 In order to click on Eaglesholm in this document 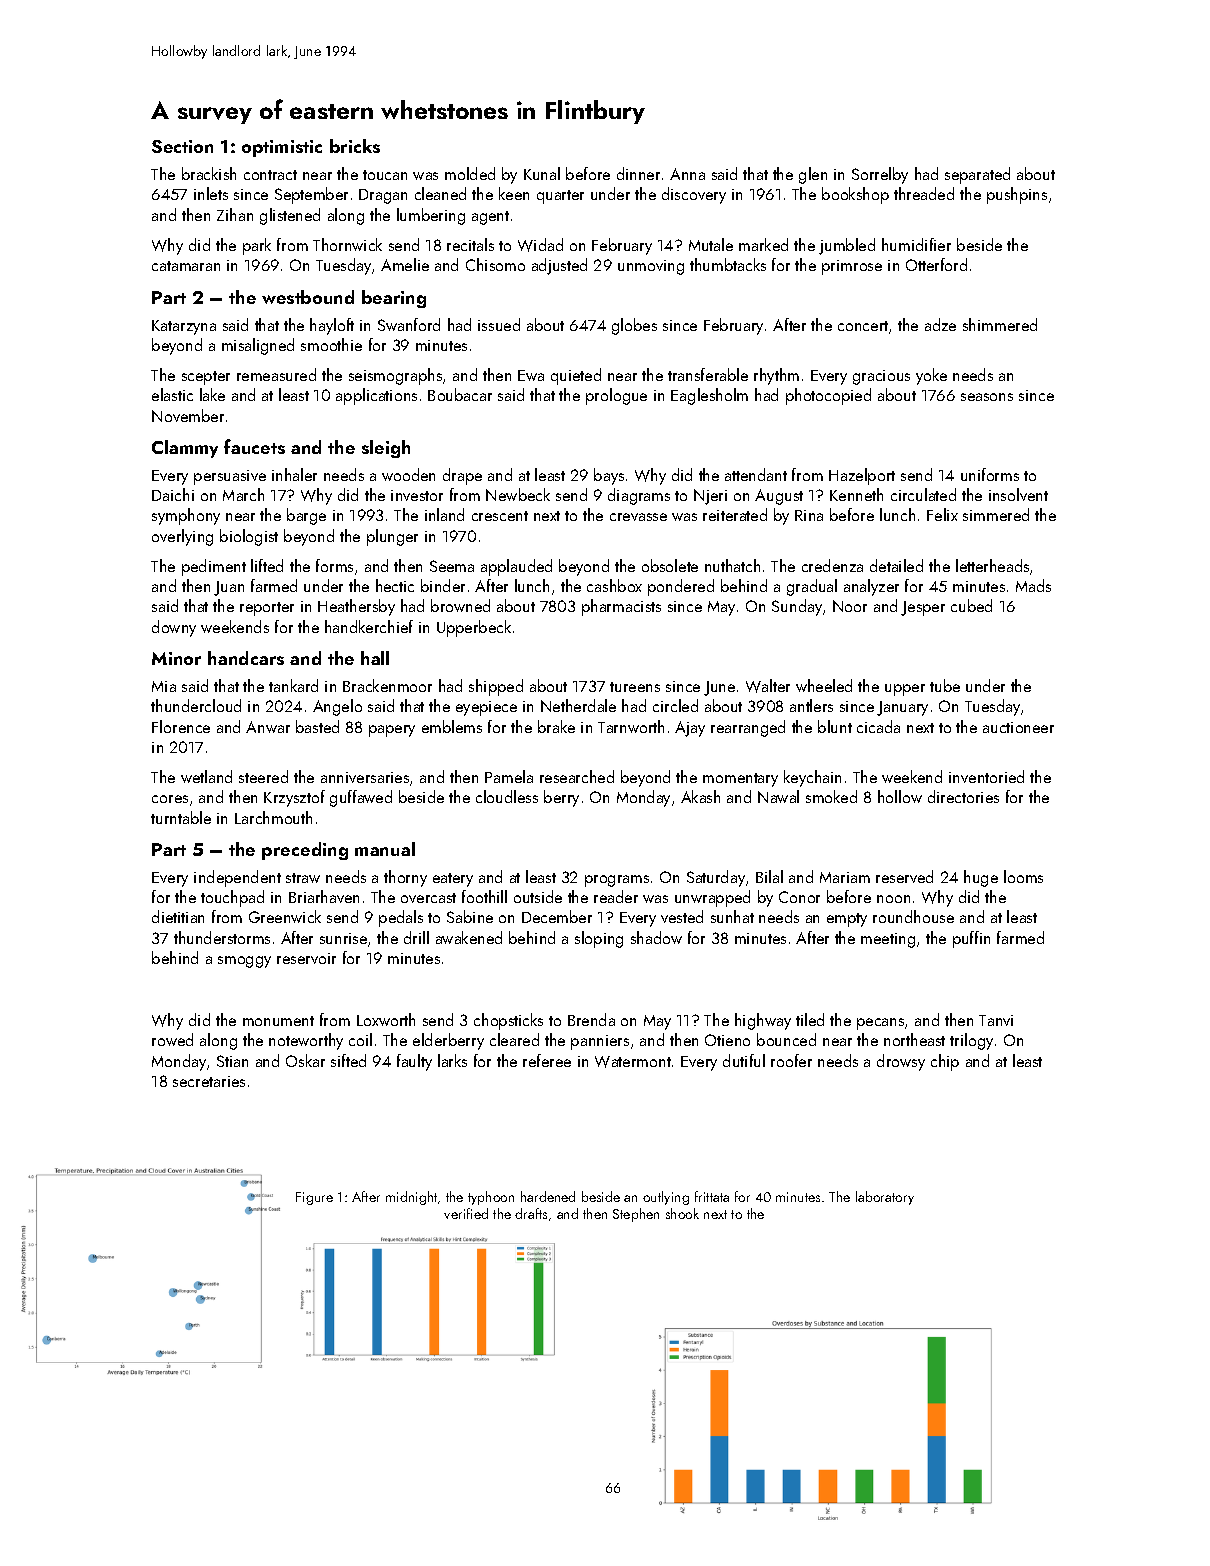, I will do `click(709, 396)`.
